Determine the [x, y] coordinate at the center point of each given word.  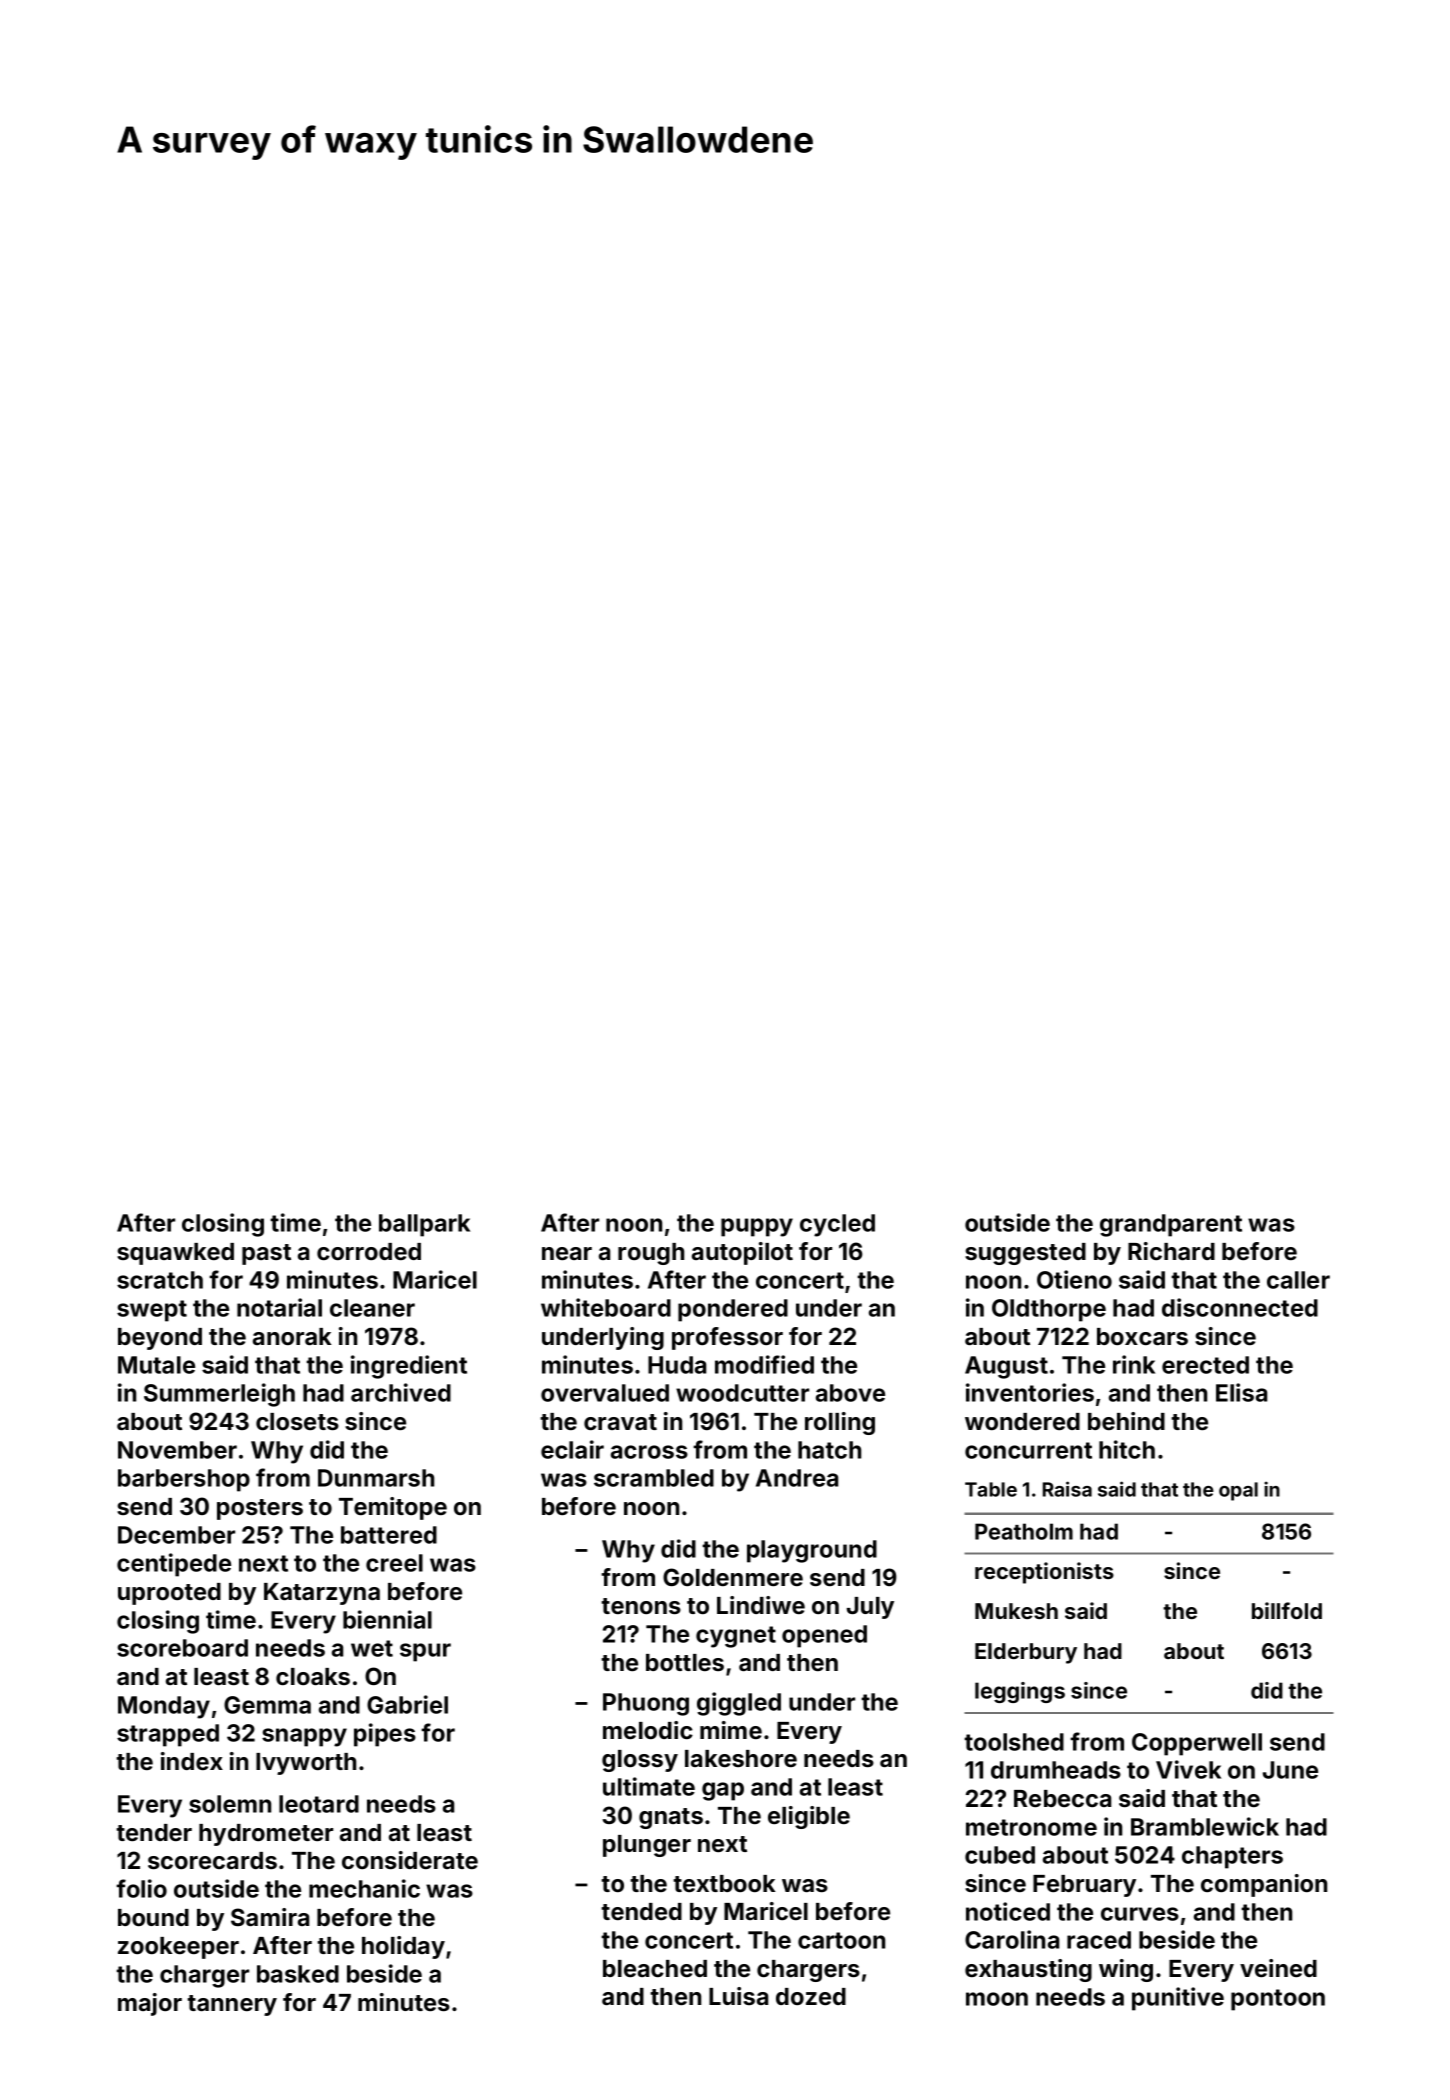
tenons [641, 1606]
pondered [733, 1310]
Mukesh [1016, 1611]
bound [153, 1917]
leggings [1020, 1692]
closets [297, 1421]
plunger [647, 1846]
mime [731, 1730]
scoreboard [182, 1648]
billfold [1287, 1610]
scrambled [654, 1478]
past [266, 1254]
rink [1134, 1364]
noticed [1008, 1911]
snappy [304, 1737]
